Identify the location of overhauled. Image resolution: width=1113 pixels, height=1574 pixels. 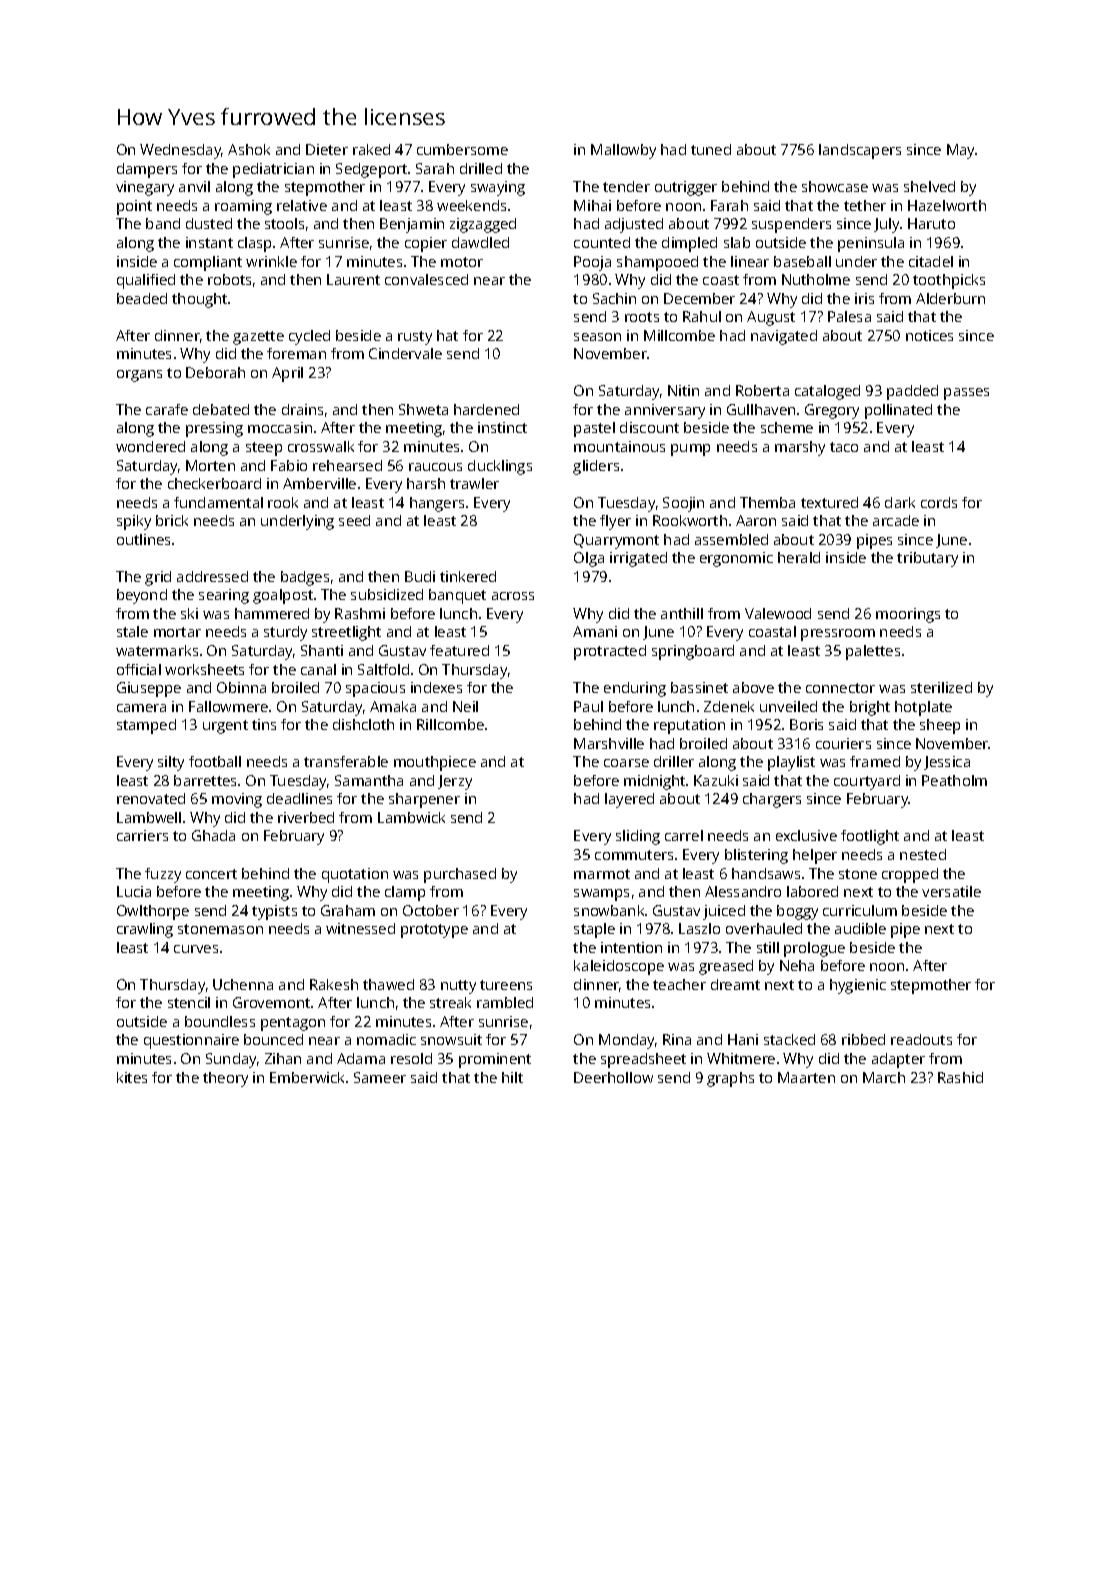
(764, 928).
